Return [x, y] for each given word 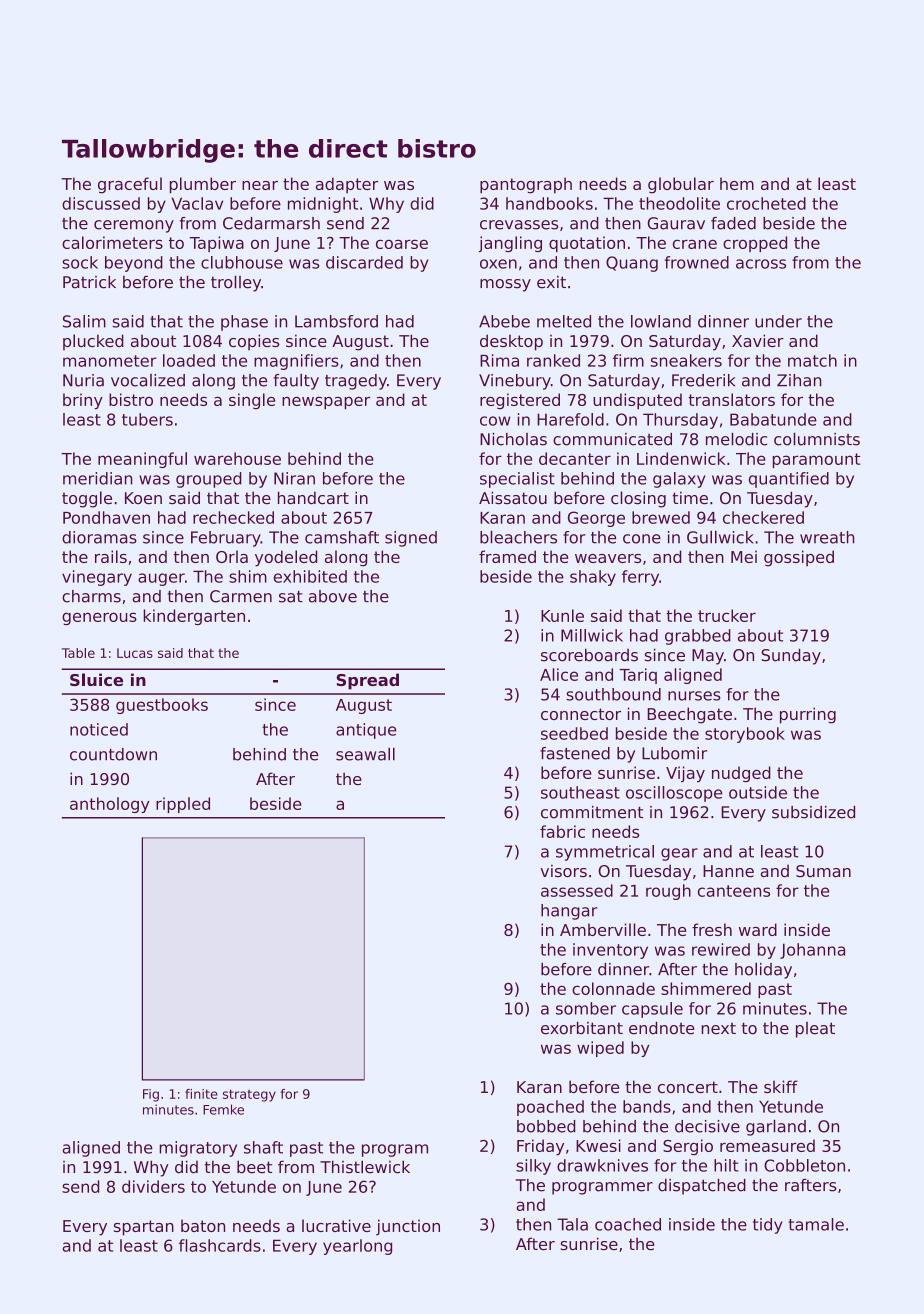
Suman [823, 871]
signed [411, 539]
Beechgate [689, 715]
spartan [144, 1228]
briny [83, 401]
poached [550, 1108]
